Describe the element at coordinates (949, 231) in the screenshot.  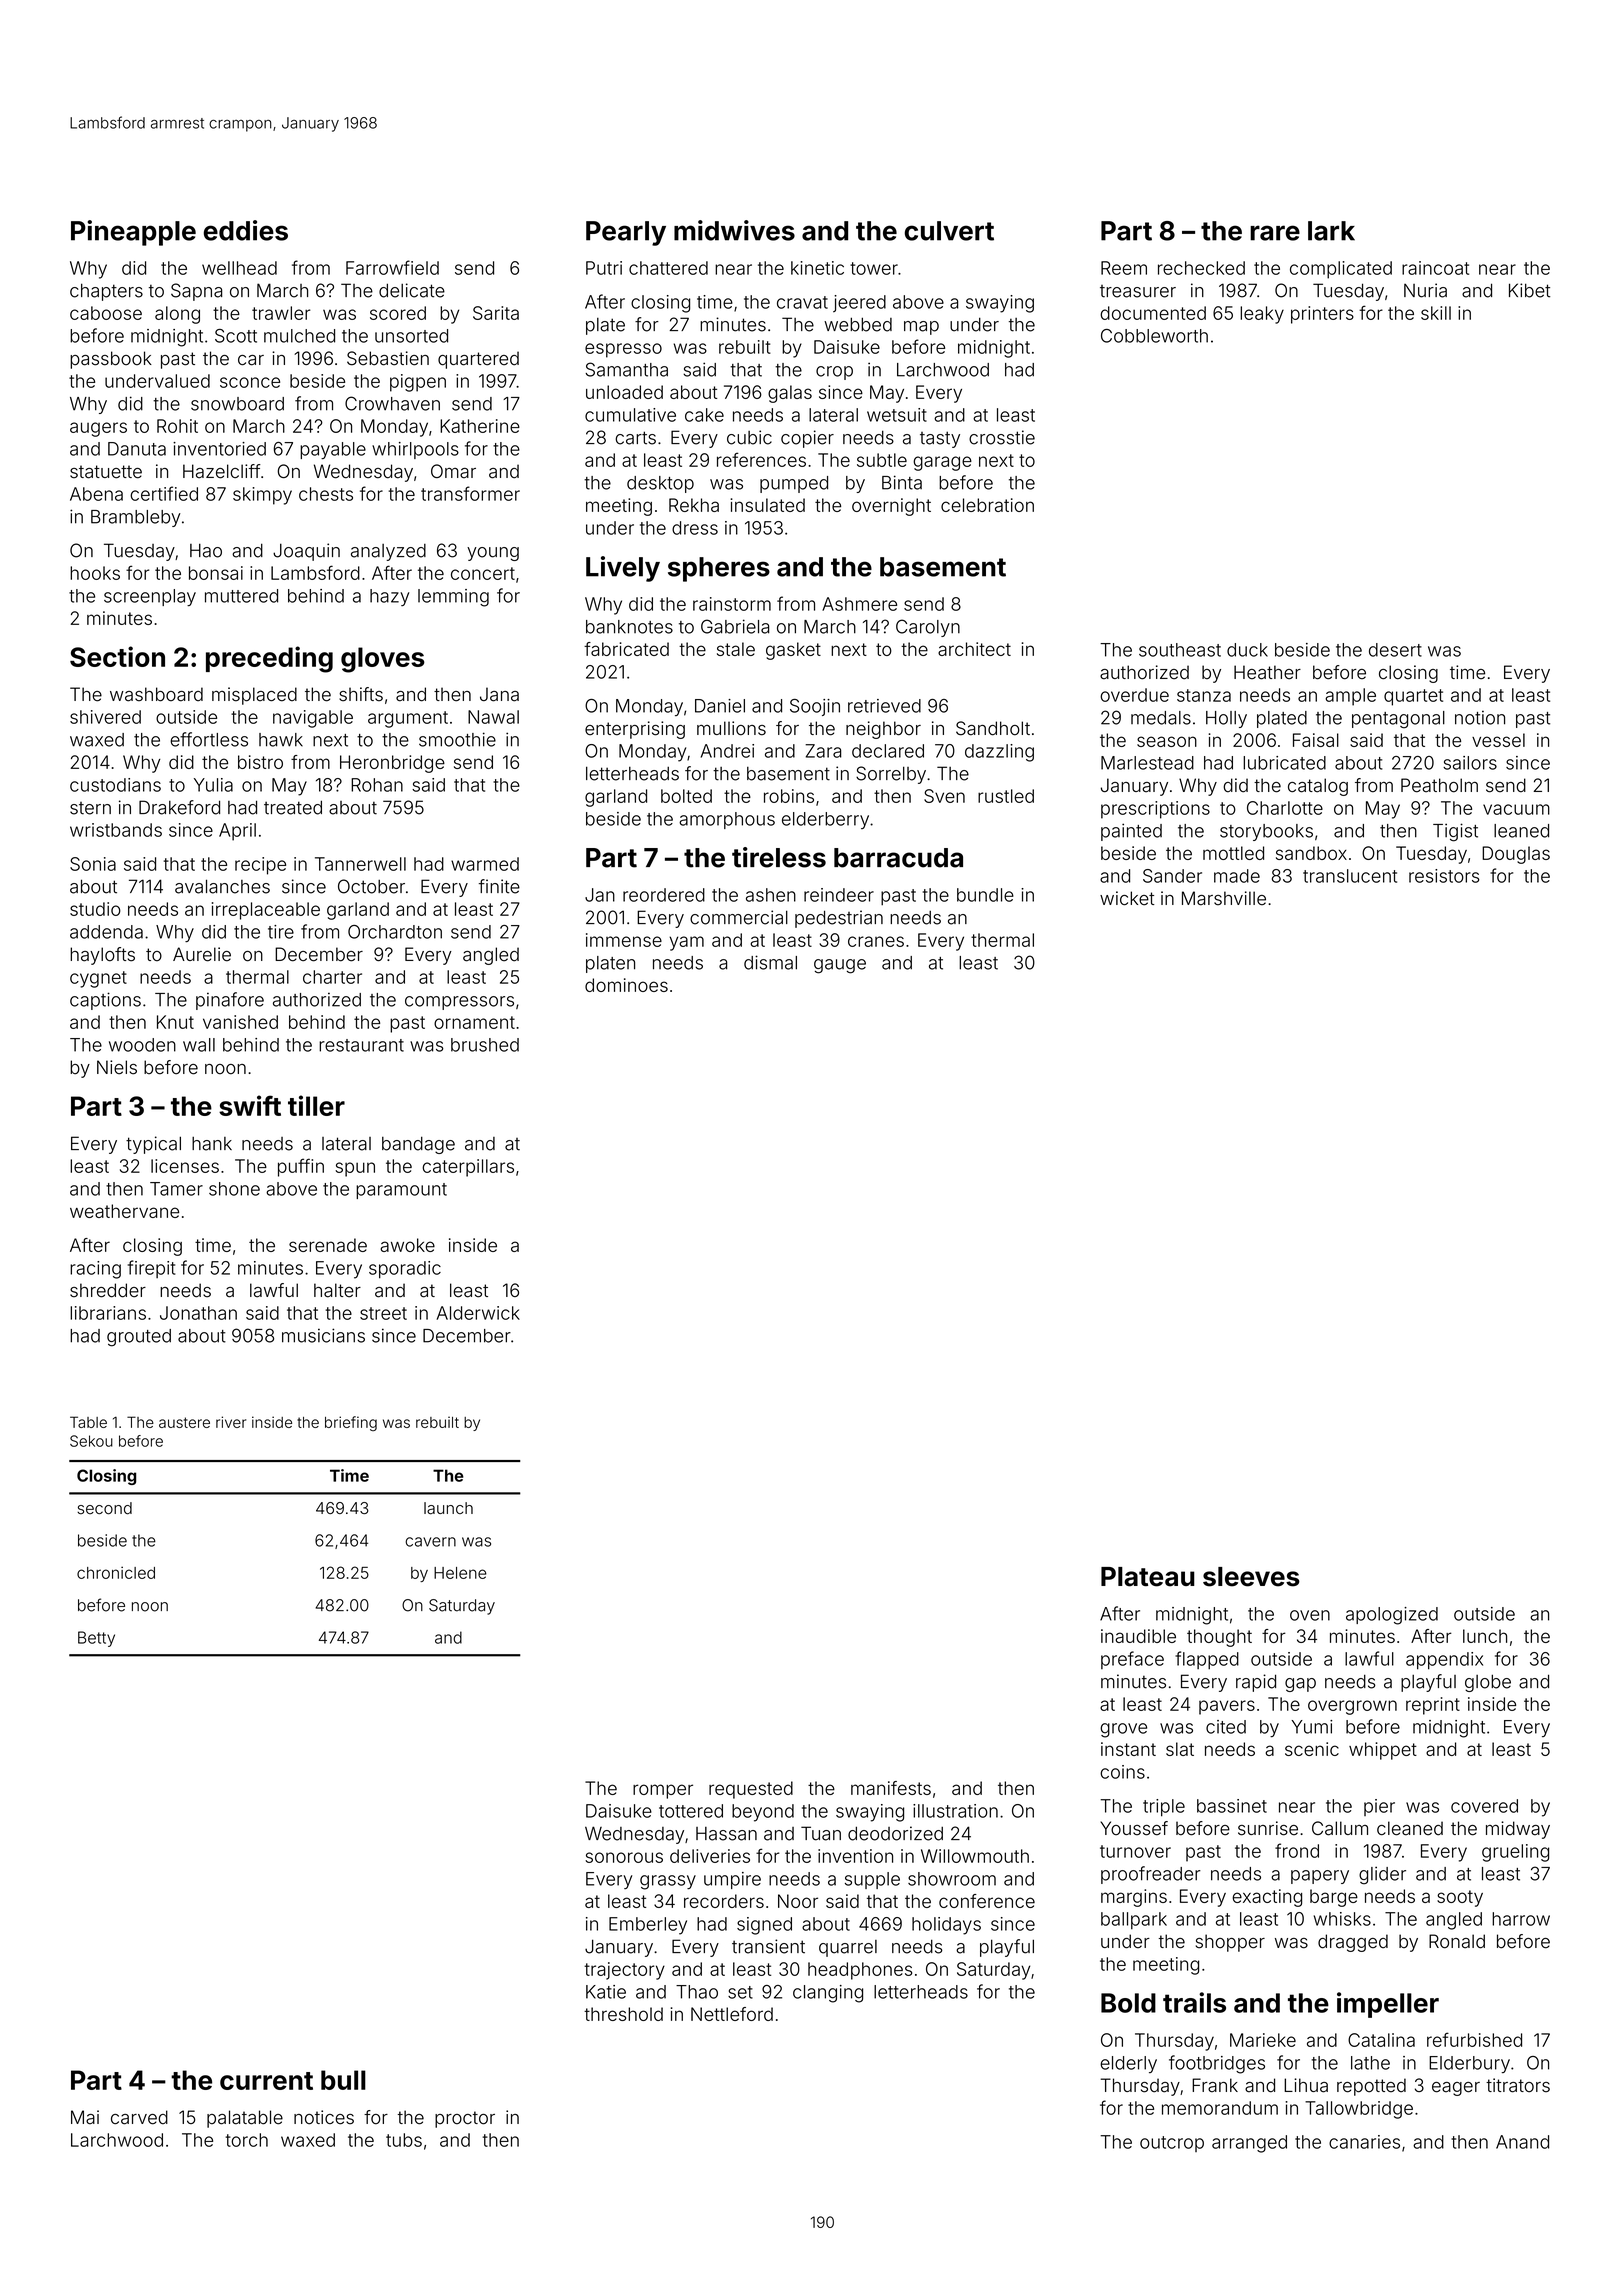
I see `culvert` at that location.
